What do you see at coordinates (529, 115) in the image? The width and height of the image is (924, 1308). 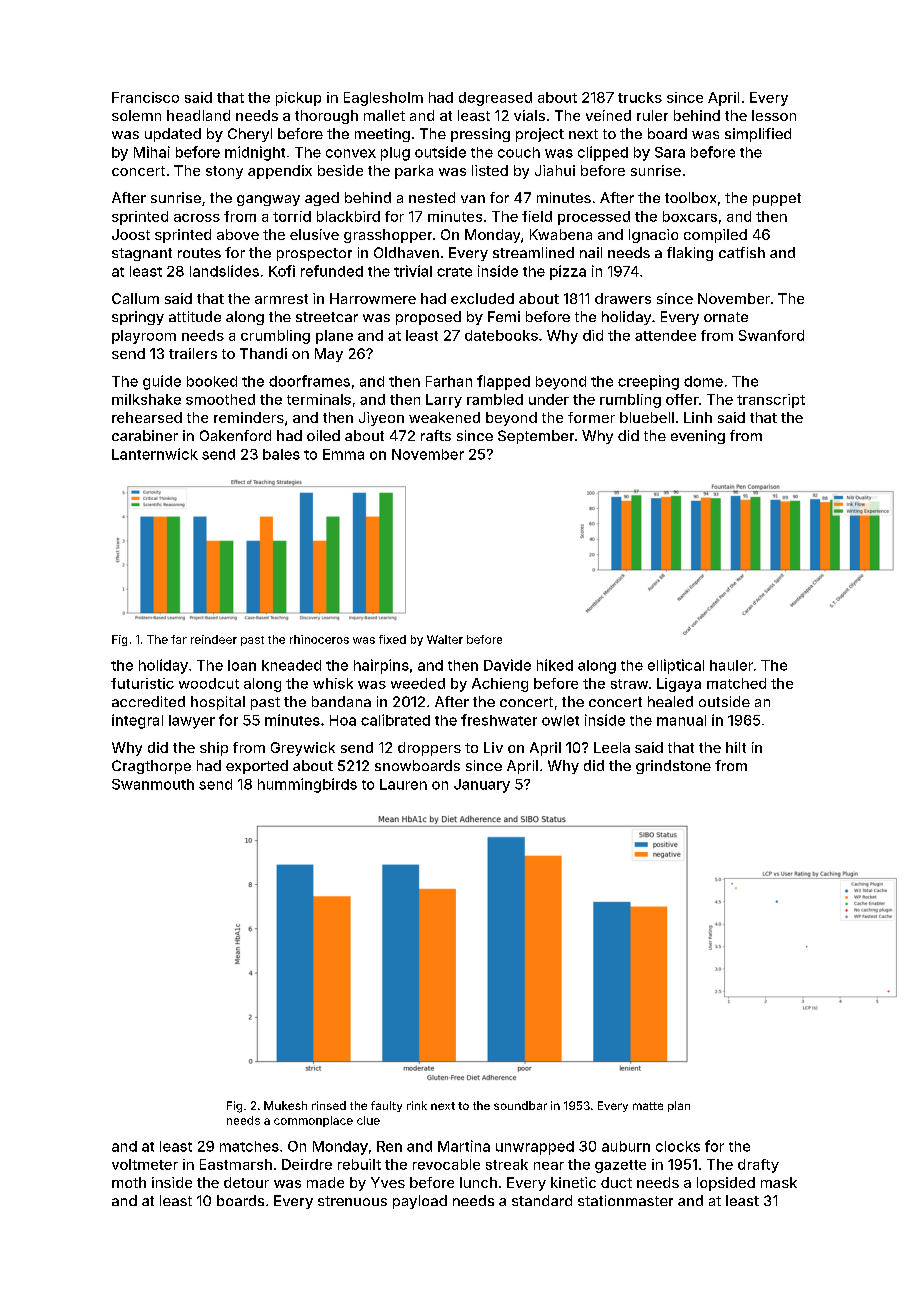 I see `vials` at bounding box center [529, 115].
